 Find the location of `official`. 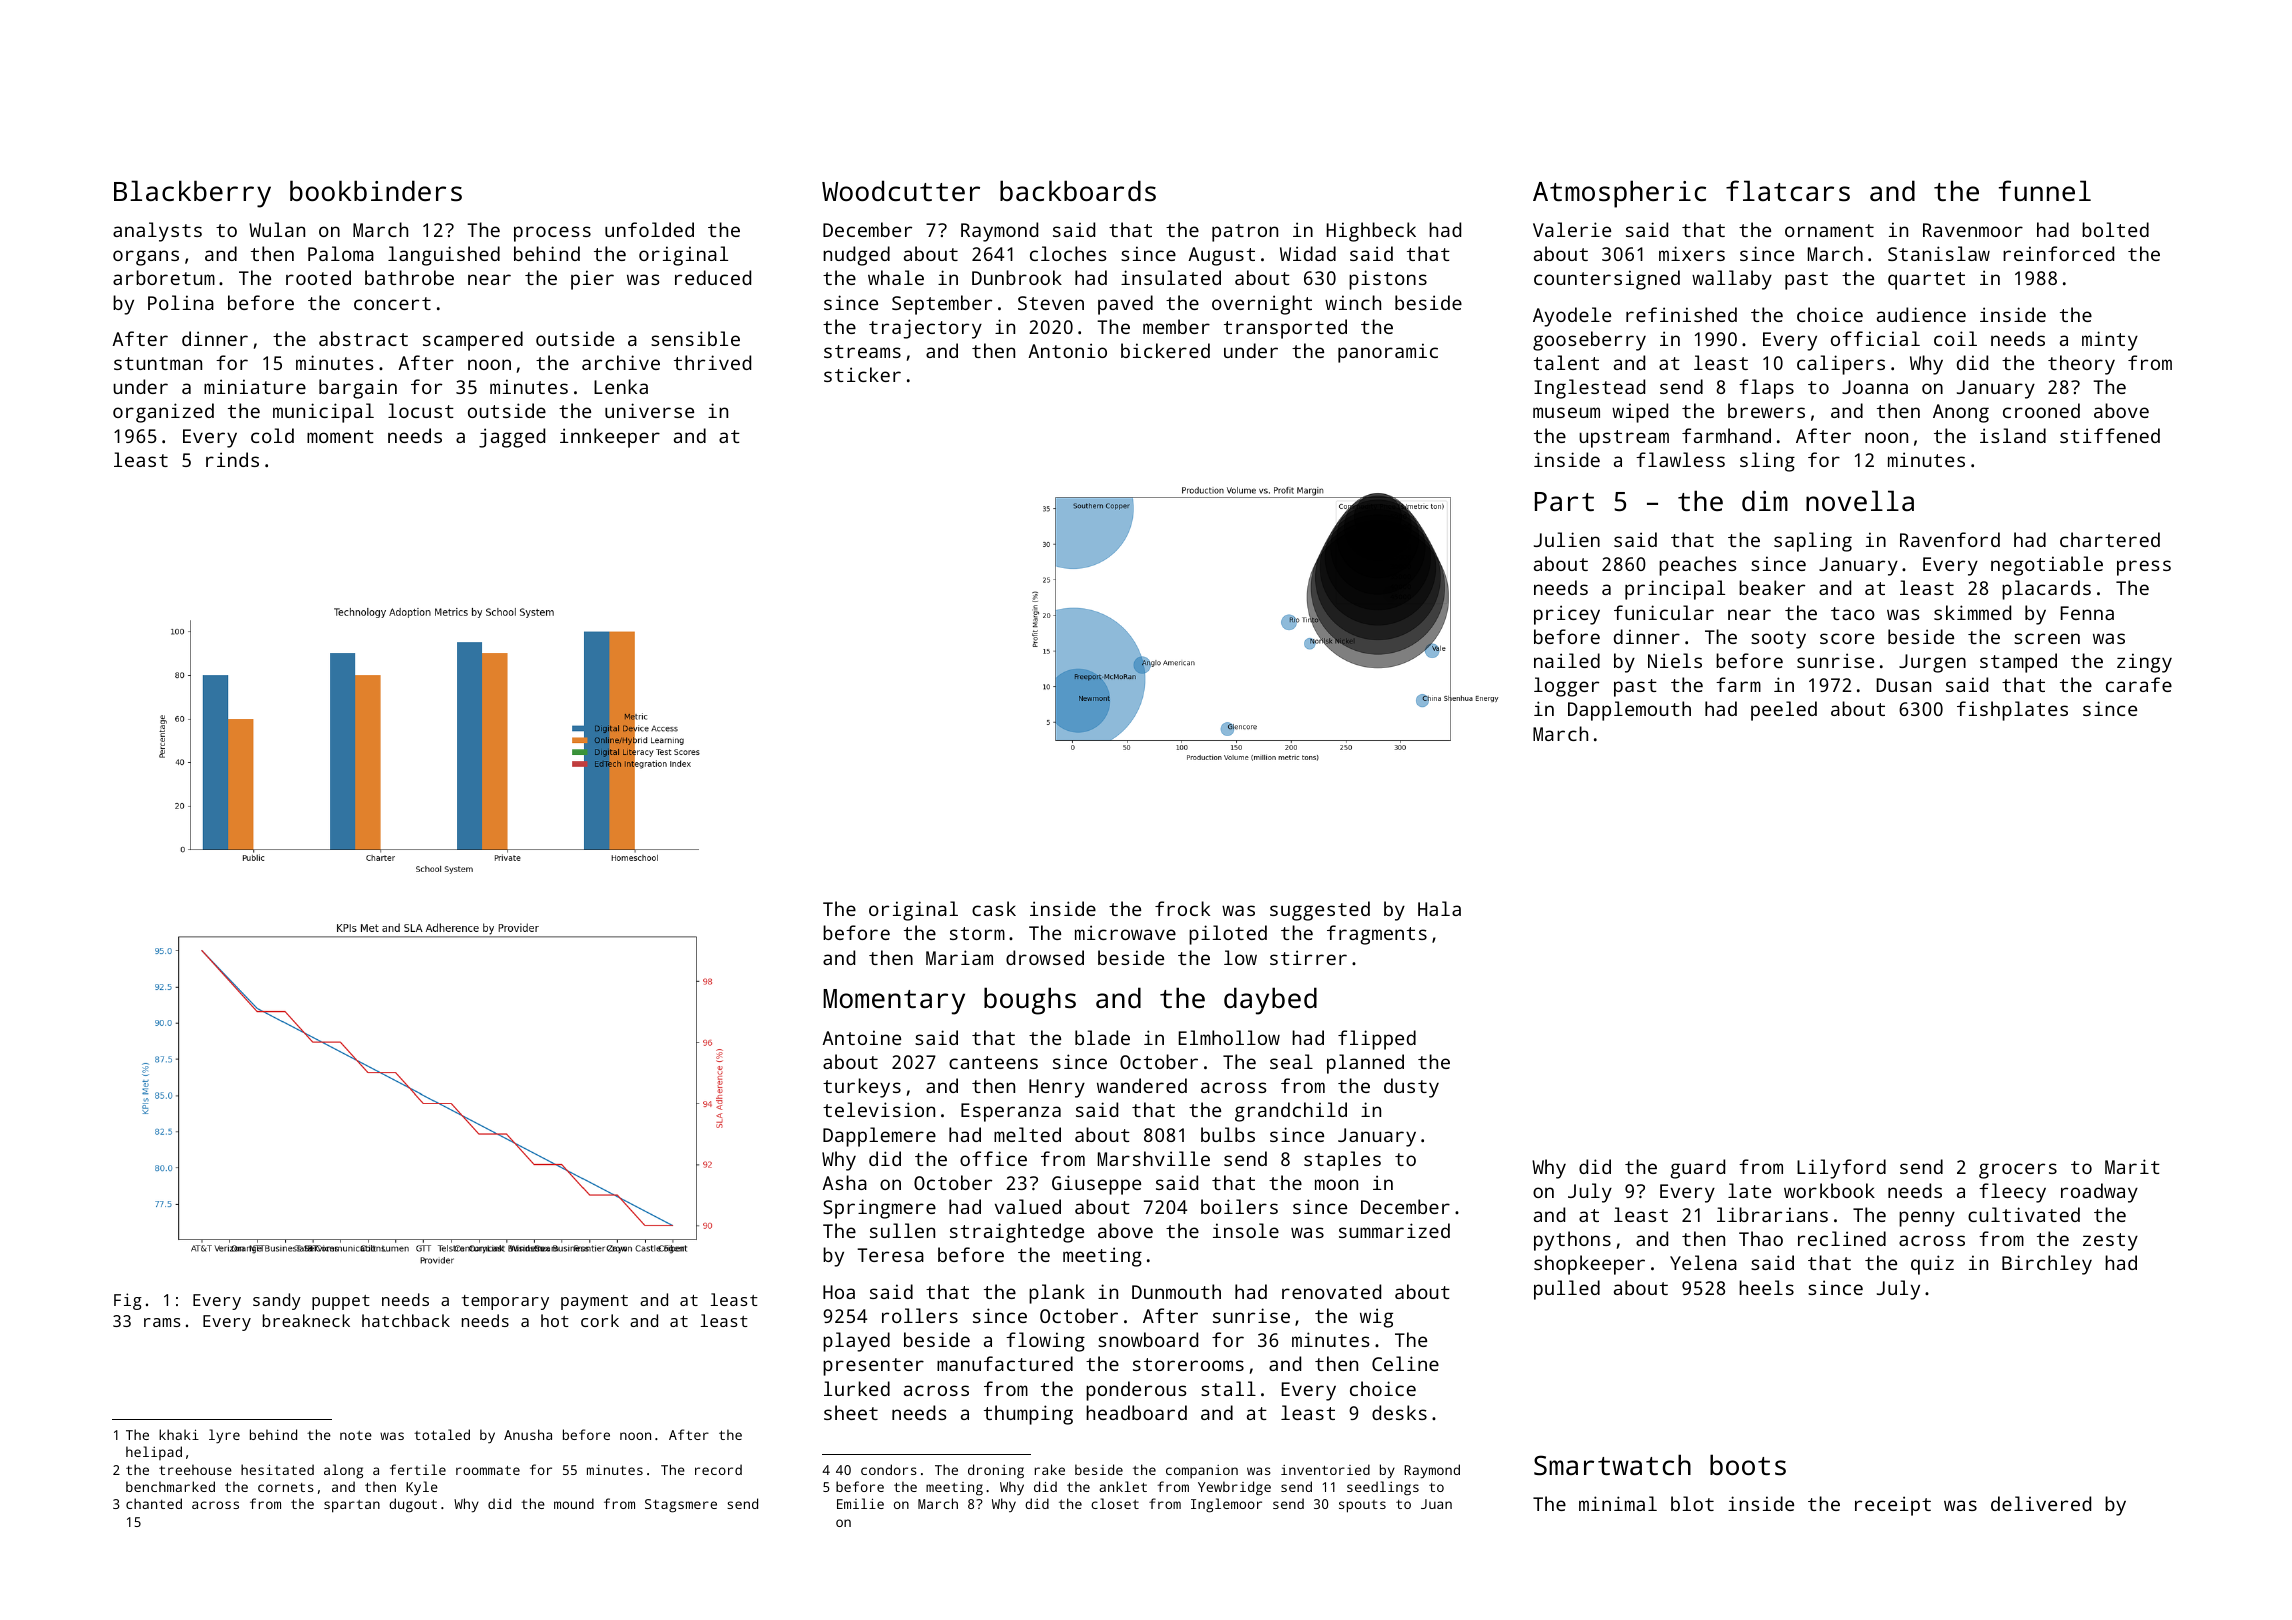

official is located at coordinates (1875, 338).
